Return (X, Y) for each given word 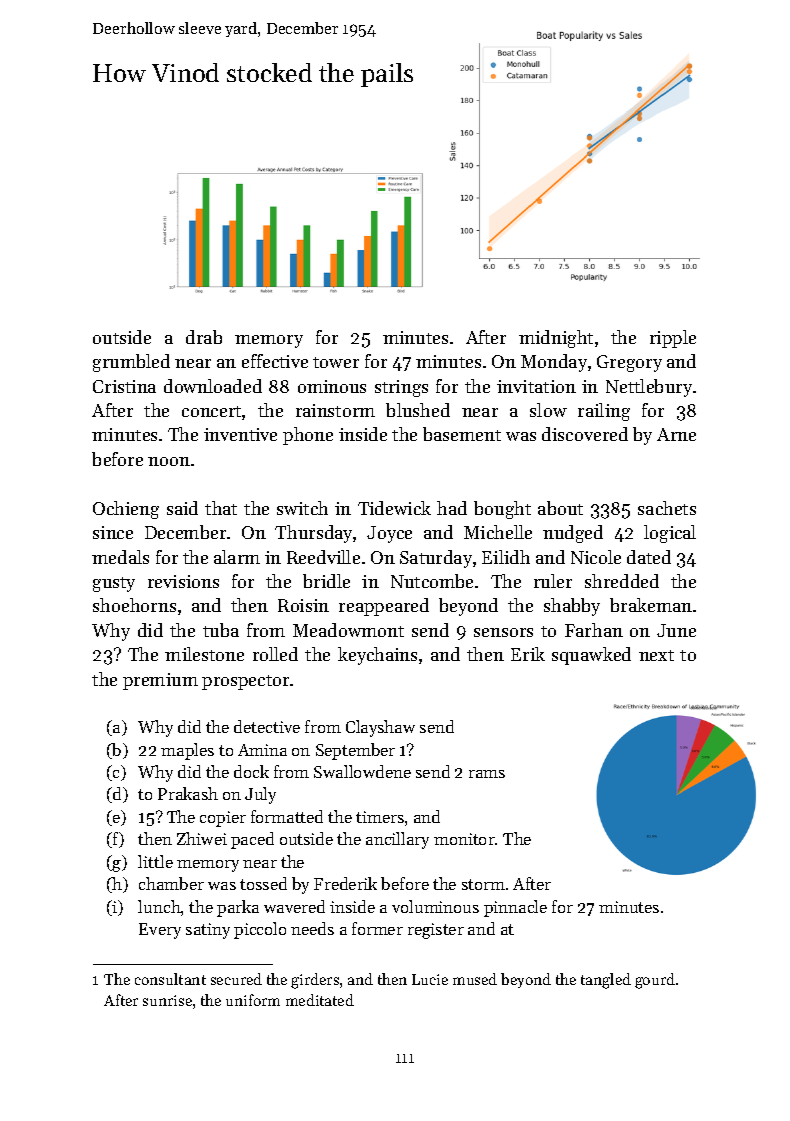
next (656, 655)
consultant (170, 979)
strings (401, 388)
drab (204, 337)
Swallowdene (362, 771)
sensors (503, 632)
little (155, 861)
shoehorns (134, 605)
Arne (676, 434)
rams (487, 774)
